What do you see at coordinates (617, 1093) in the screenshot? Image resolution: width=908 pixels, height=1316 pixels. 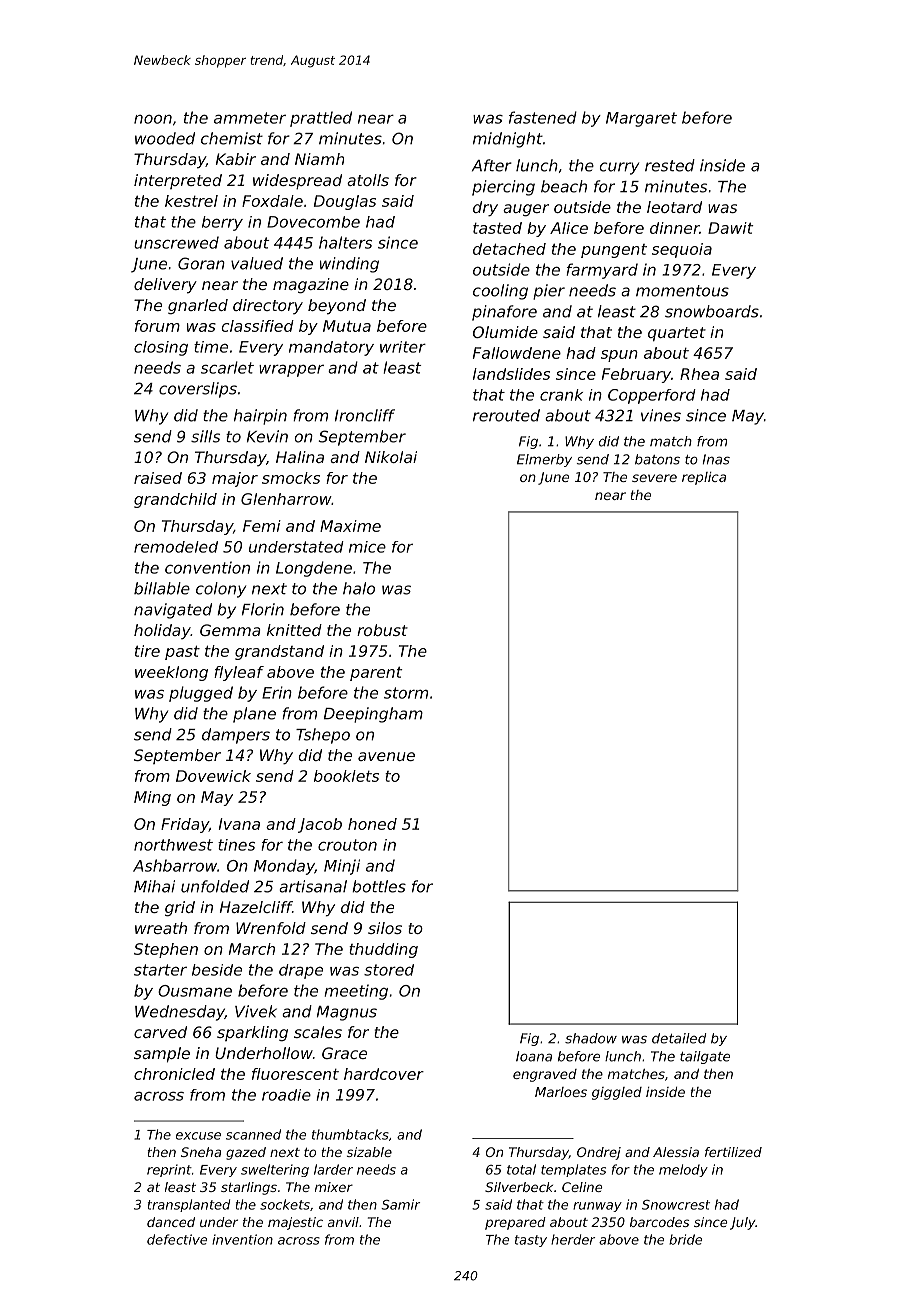 I see `giggled` at bounding box center [617, 1093].
